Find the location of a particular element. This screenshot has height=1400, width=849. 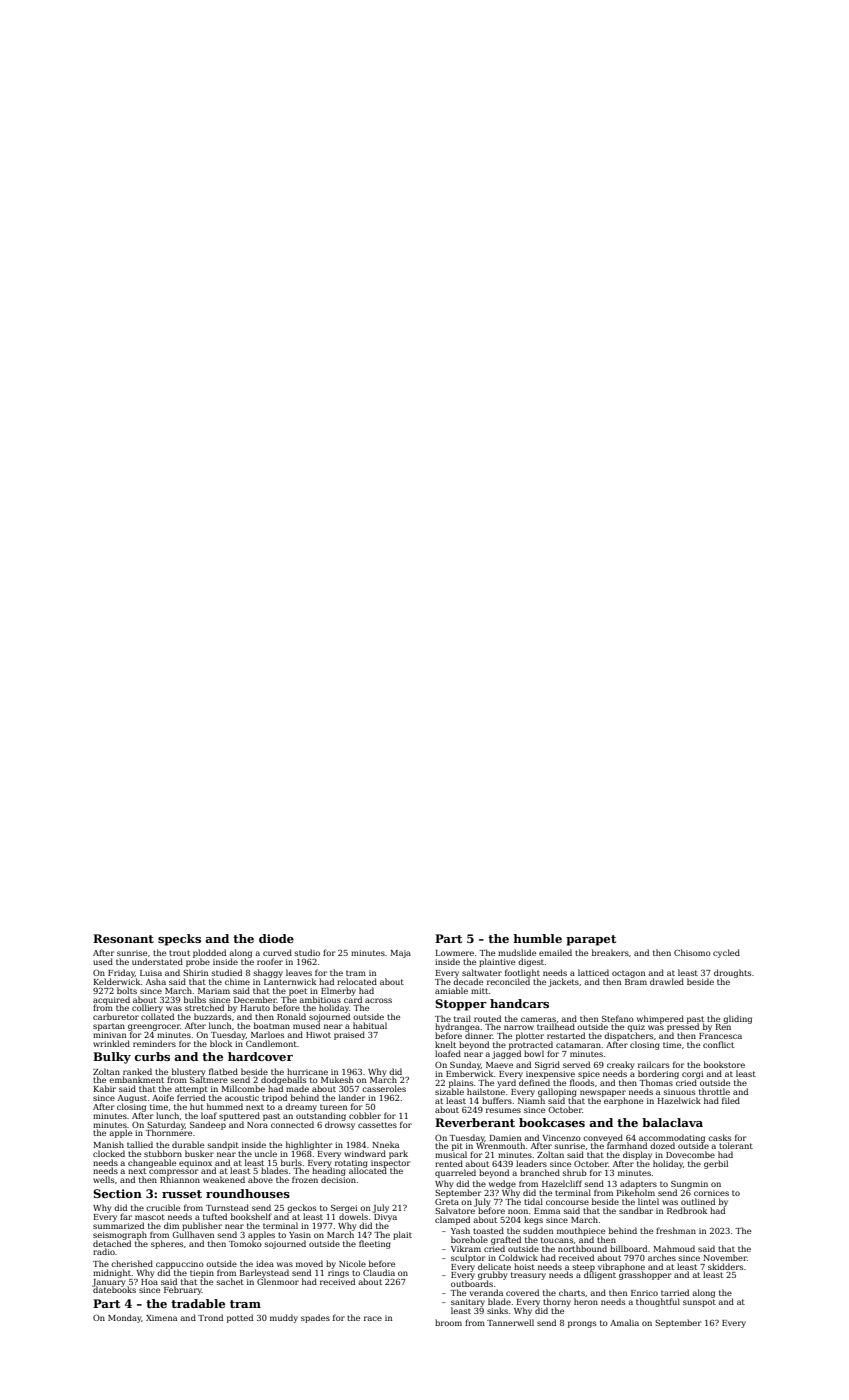

grafted is located at coordinates (506, 1240).
